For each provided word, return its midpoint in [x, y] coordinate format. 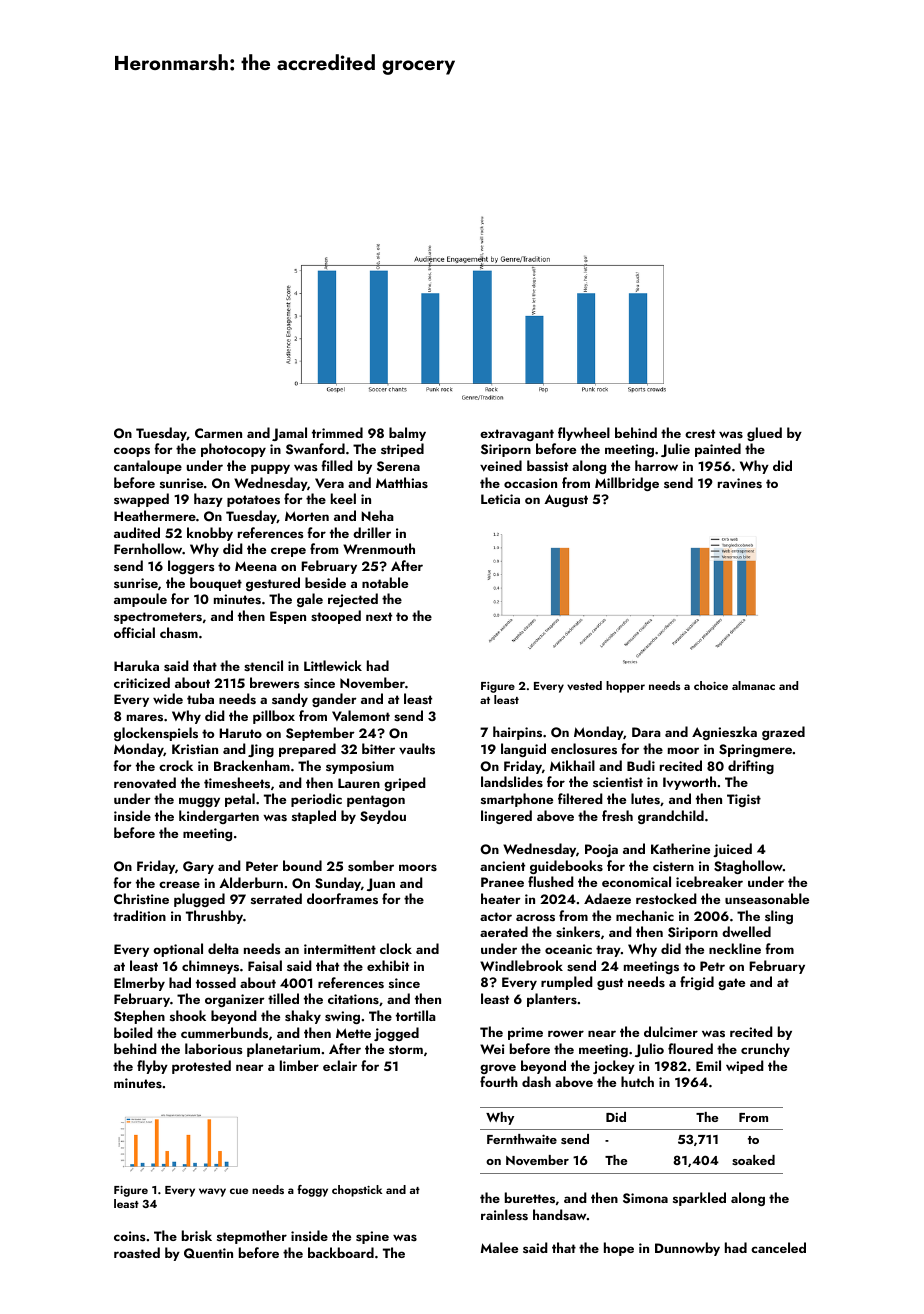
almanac [753, 685]
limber [299, 1065]
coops [132, 452]
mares [145, 718]
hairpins [517, 733]
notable [385, 582]
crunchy [765, 1050]
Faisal [265, 965]
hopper [625, 687]
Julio [649, 1050]
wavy [212, 1192]
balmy [407, 434]
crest [700, 433]
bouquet [216, 584]
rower [566, 1033]
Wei [492, 1049]
